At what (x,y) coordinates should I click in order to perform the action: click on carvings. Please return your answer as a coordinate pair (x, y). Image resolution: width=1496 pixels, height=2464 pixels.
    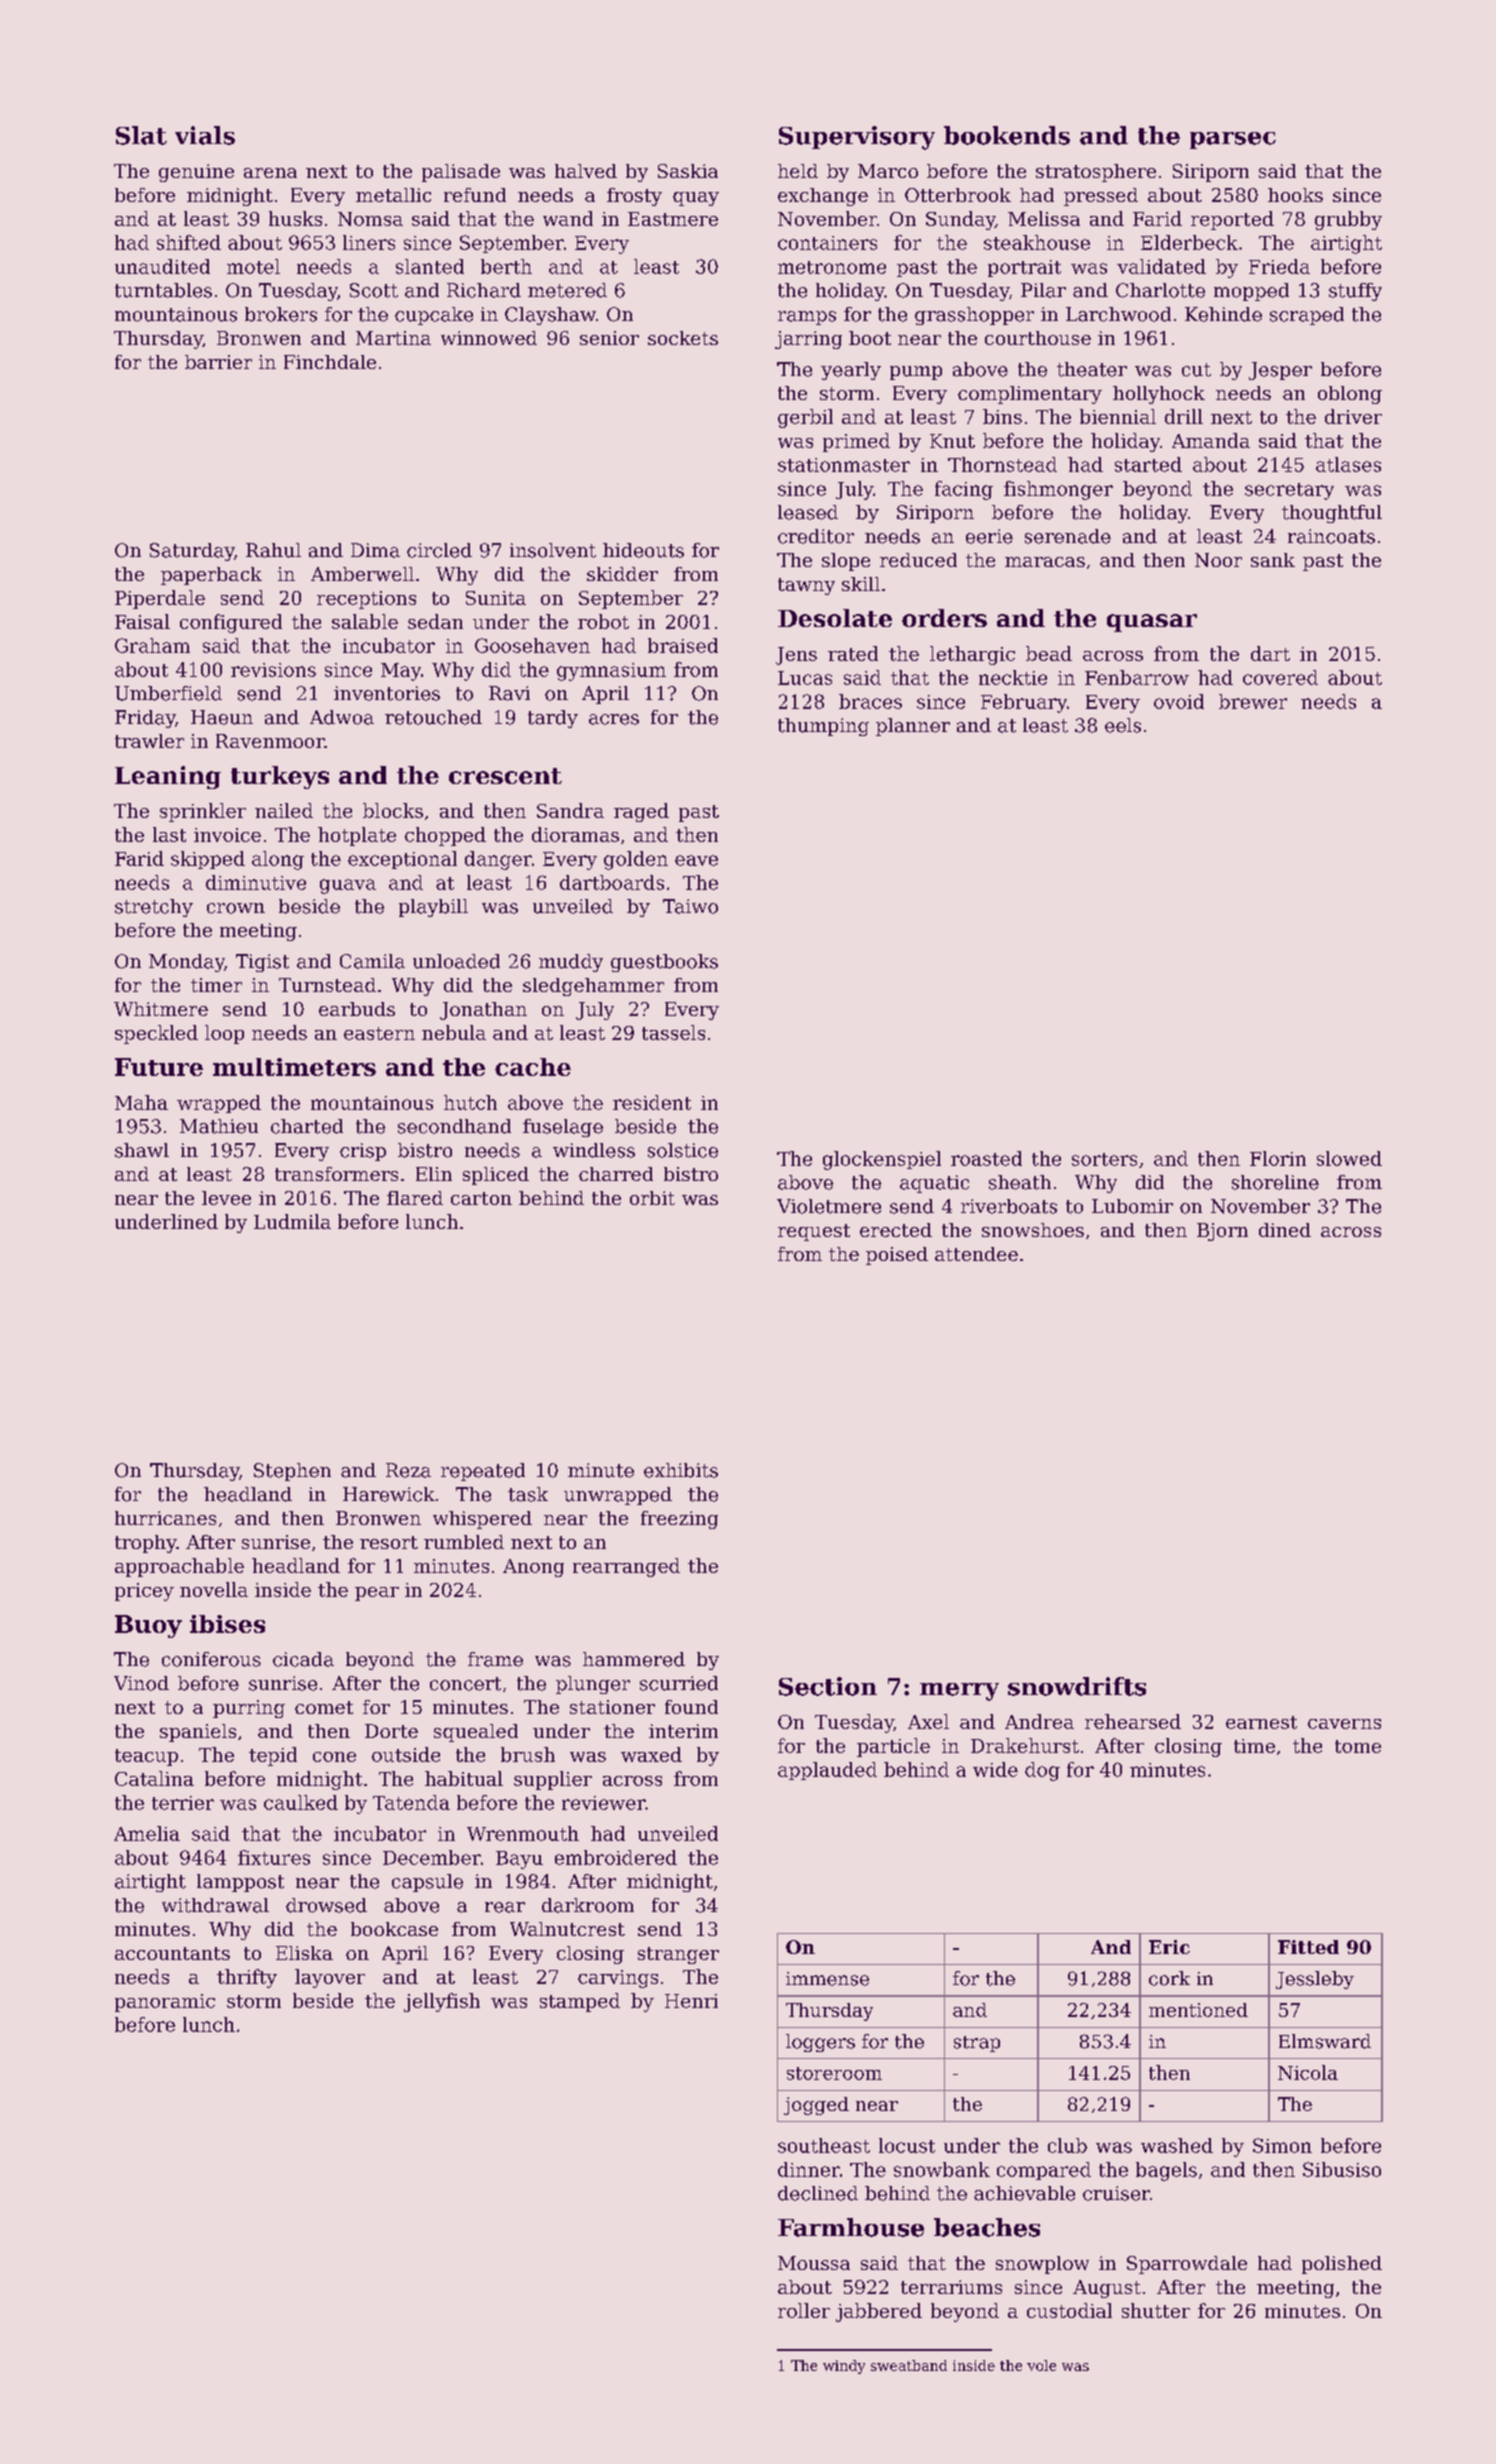
    Looking at the image, I should click on (618, 1979).
